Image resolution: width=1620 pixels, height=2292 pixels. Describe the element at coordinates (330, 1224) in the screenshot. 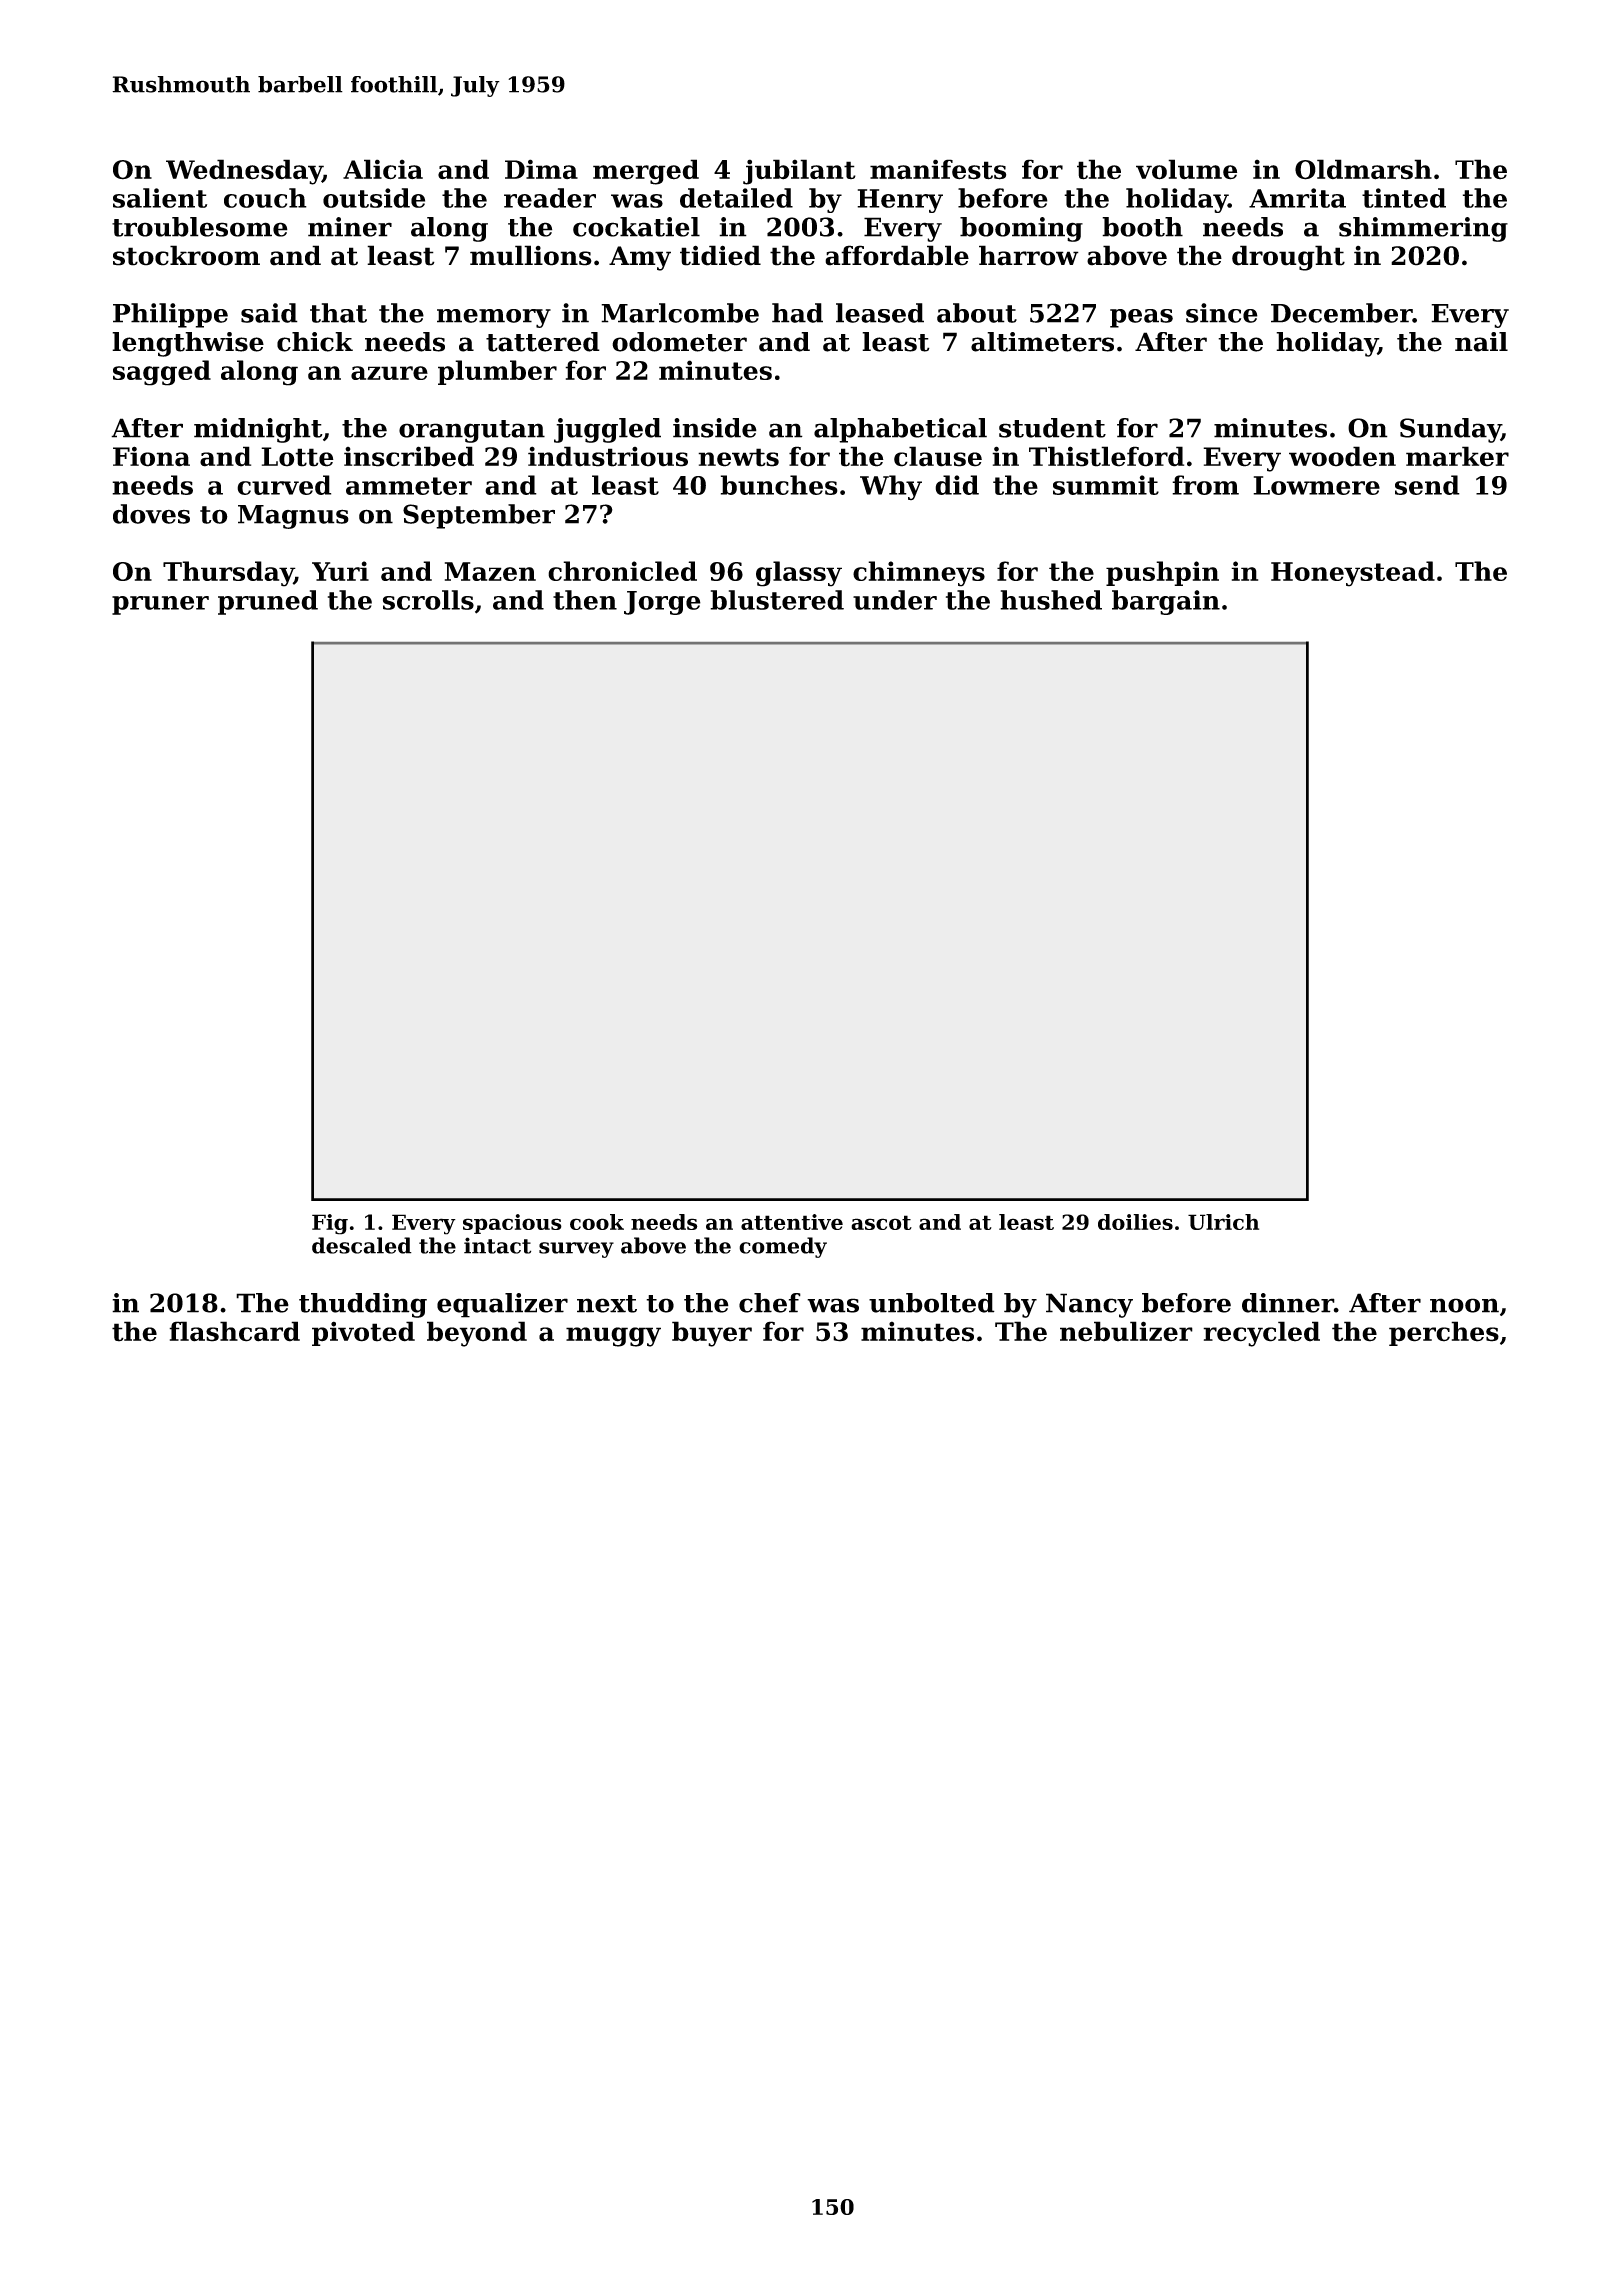

I see `Fig` at that location.
